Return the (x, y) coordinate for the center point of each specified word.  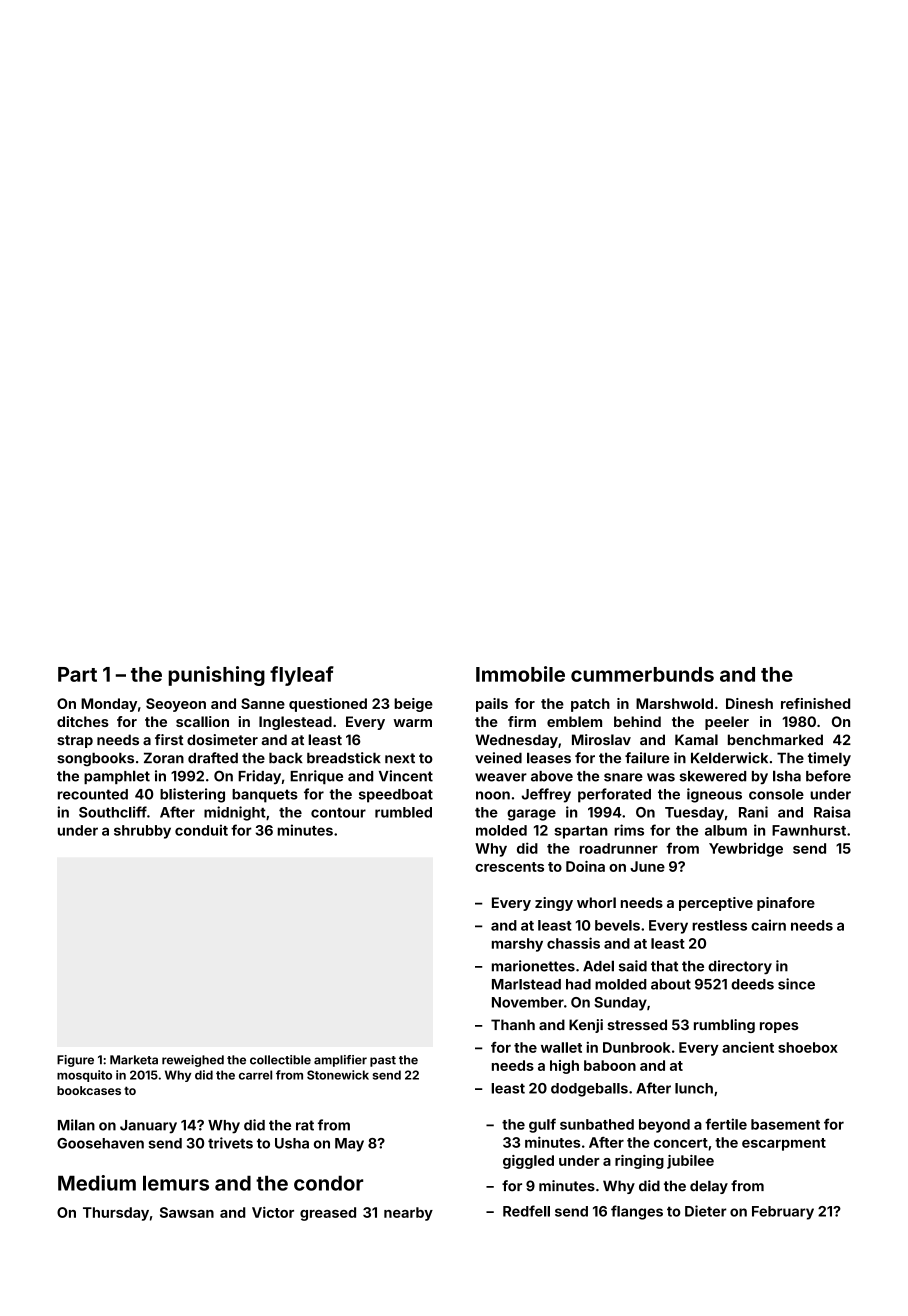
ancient (748, 1047)
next (400, 758)
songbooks (95, 759)
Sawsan (187, 1212)
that (664, 966)
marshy (517, 945)
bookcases (89, 1090)
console (776, 794)
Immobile (520, 674)
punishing (217, 676)
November (528, 1002)
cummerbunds (642, 674)
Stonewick (338, 1075)
